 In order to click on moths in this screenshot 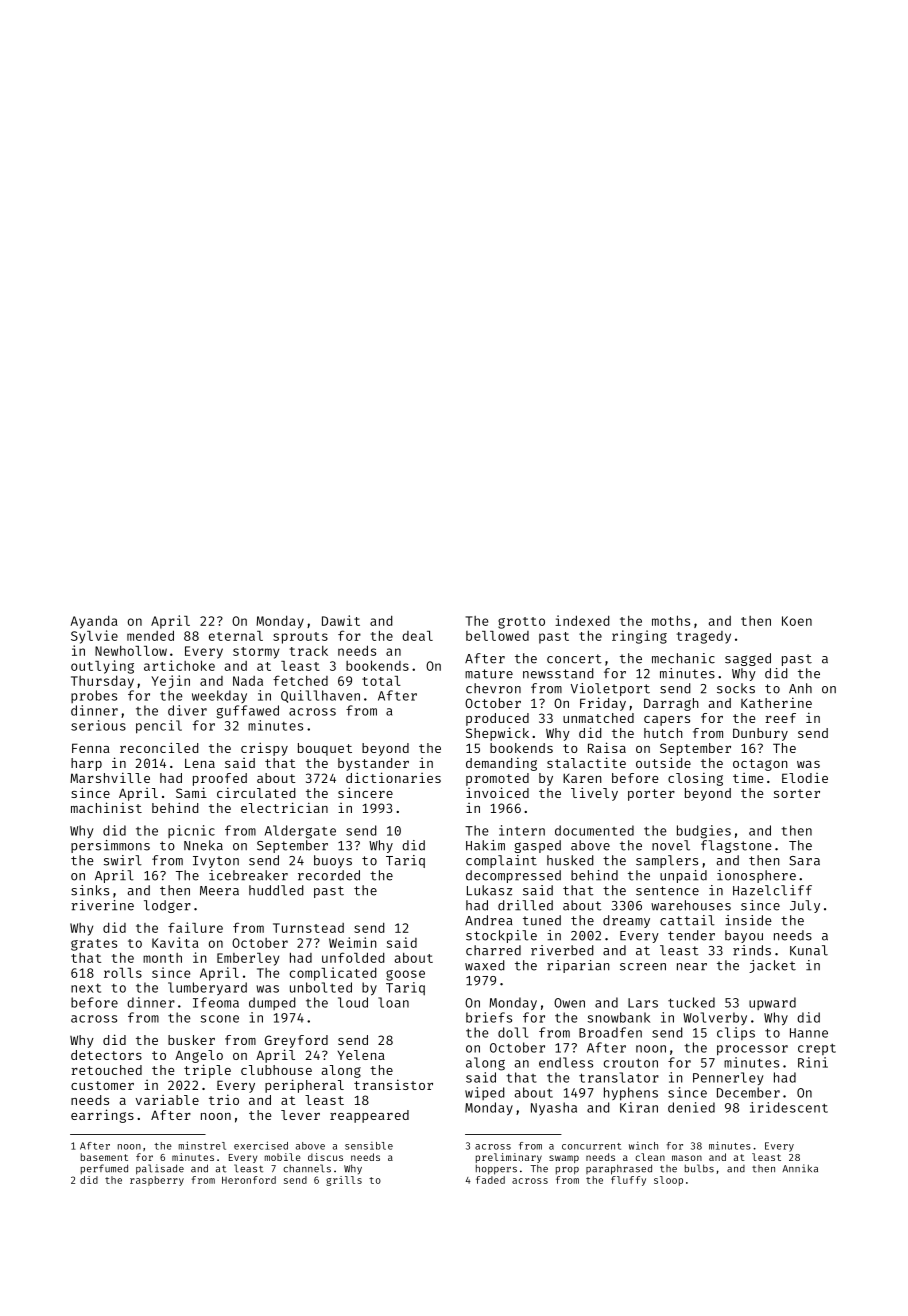, I will do `click(671, 620)`.
